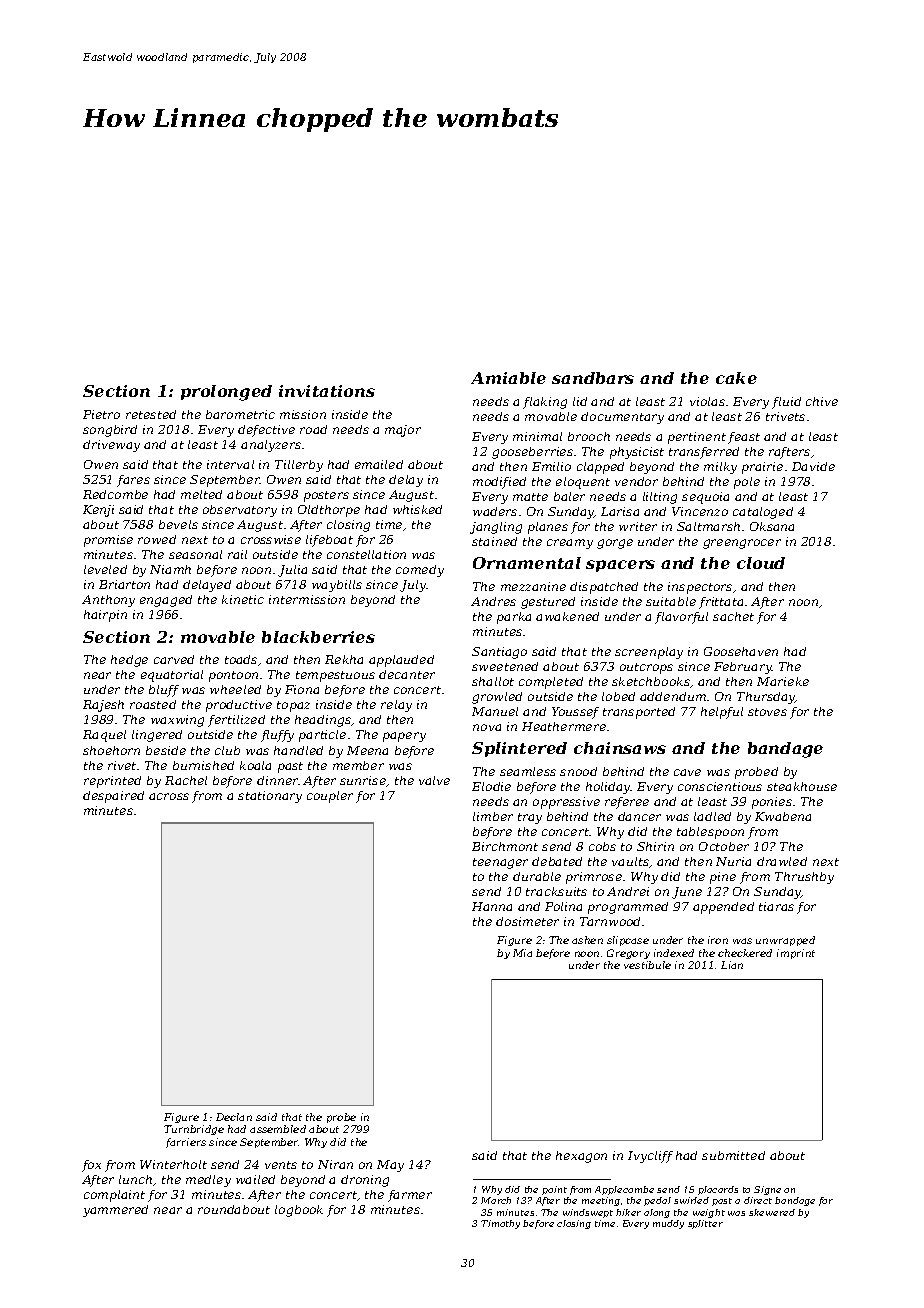  I want to click on comedy, so click(420, 571).
